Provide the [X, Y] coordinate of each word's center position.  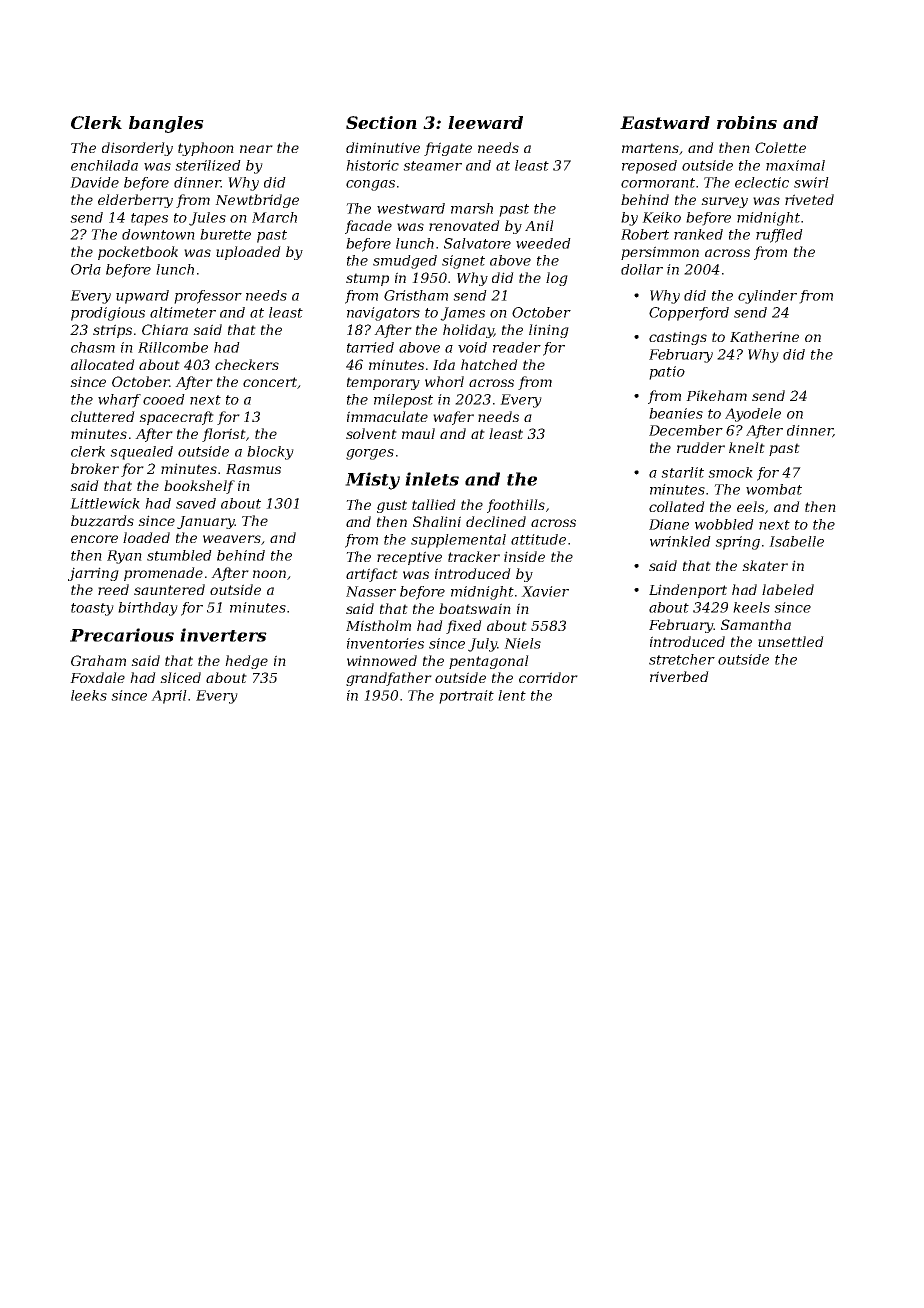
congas [370, 185]
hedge [246, 662]
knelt [747, 447]
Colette [780, 147]
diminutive [383, 147]
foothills [516, 506]
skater [765, 565]
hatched [489, 364]
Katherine [764, 336]
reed [113, 589]
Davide [94, 182]
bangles [166, 124]
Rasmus [253, 469]
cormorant [658, 183]
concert [270, 382]
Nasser [371, 591]
